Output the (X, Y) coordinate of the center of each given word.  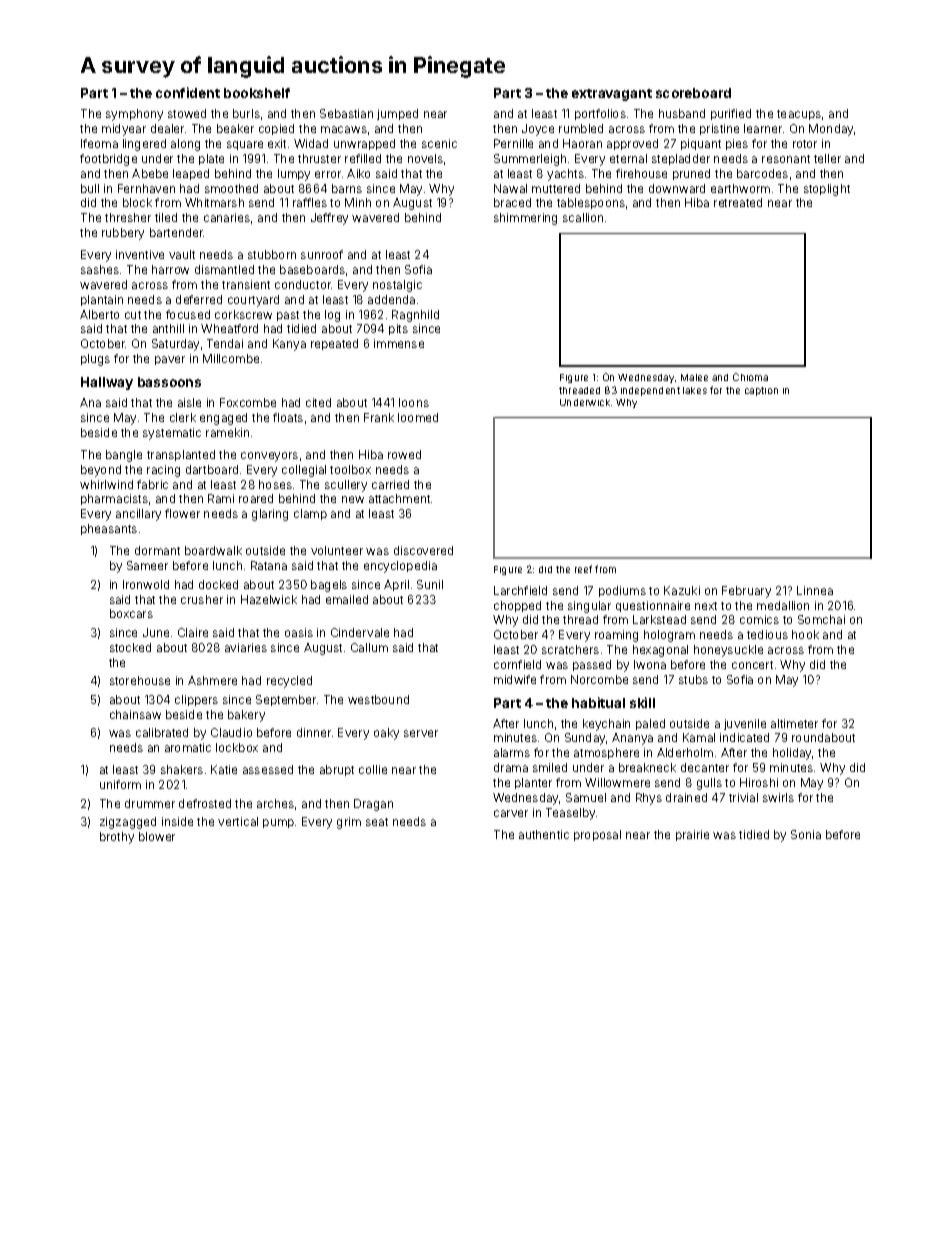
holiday (792, 754)
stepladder (681, 159)
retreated (738, 202)
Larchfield (520, 590)
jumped (397, 114)
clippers (196, 700)
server (421, 733)
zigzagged (128, 823)
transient (246, 284)
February (746, 592)
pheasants (109, 529)
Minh (358, 202)
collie (373, 769)
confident (188, 92)
